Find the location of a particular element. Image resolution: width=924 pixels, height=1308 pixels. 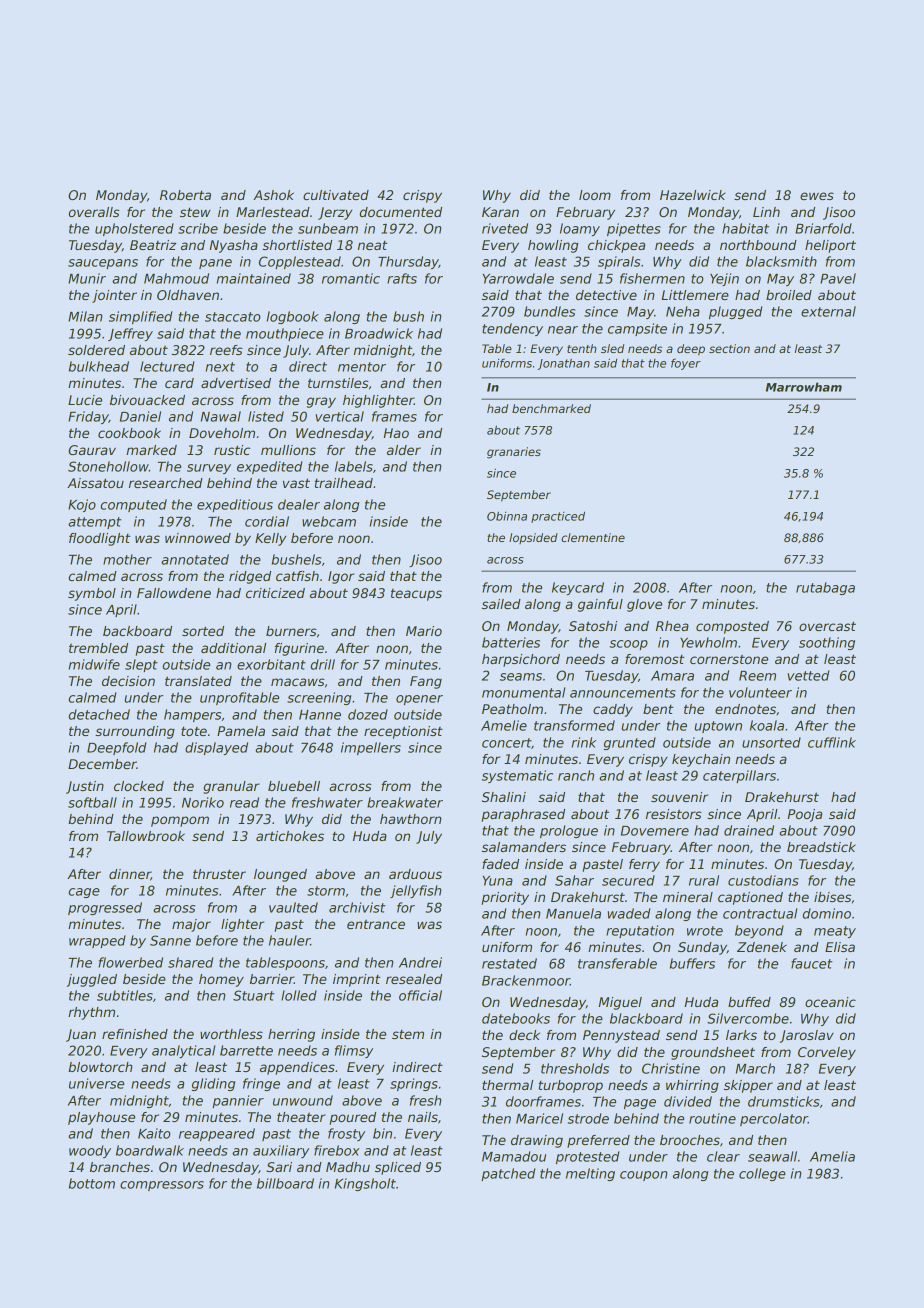

survey is located at coordinates (209, 469).
